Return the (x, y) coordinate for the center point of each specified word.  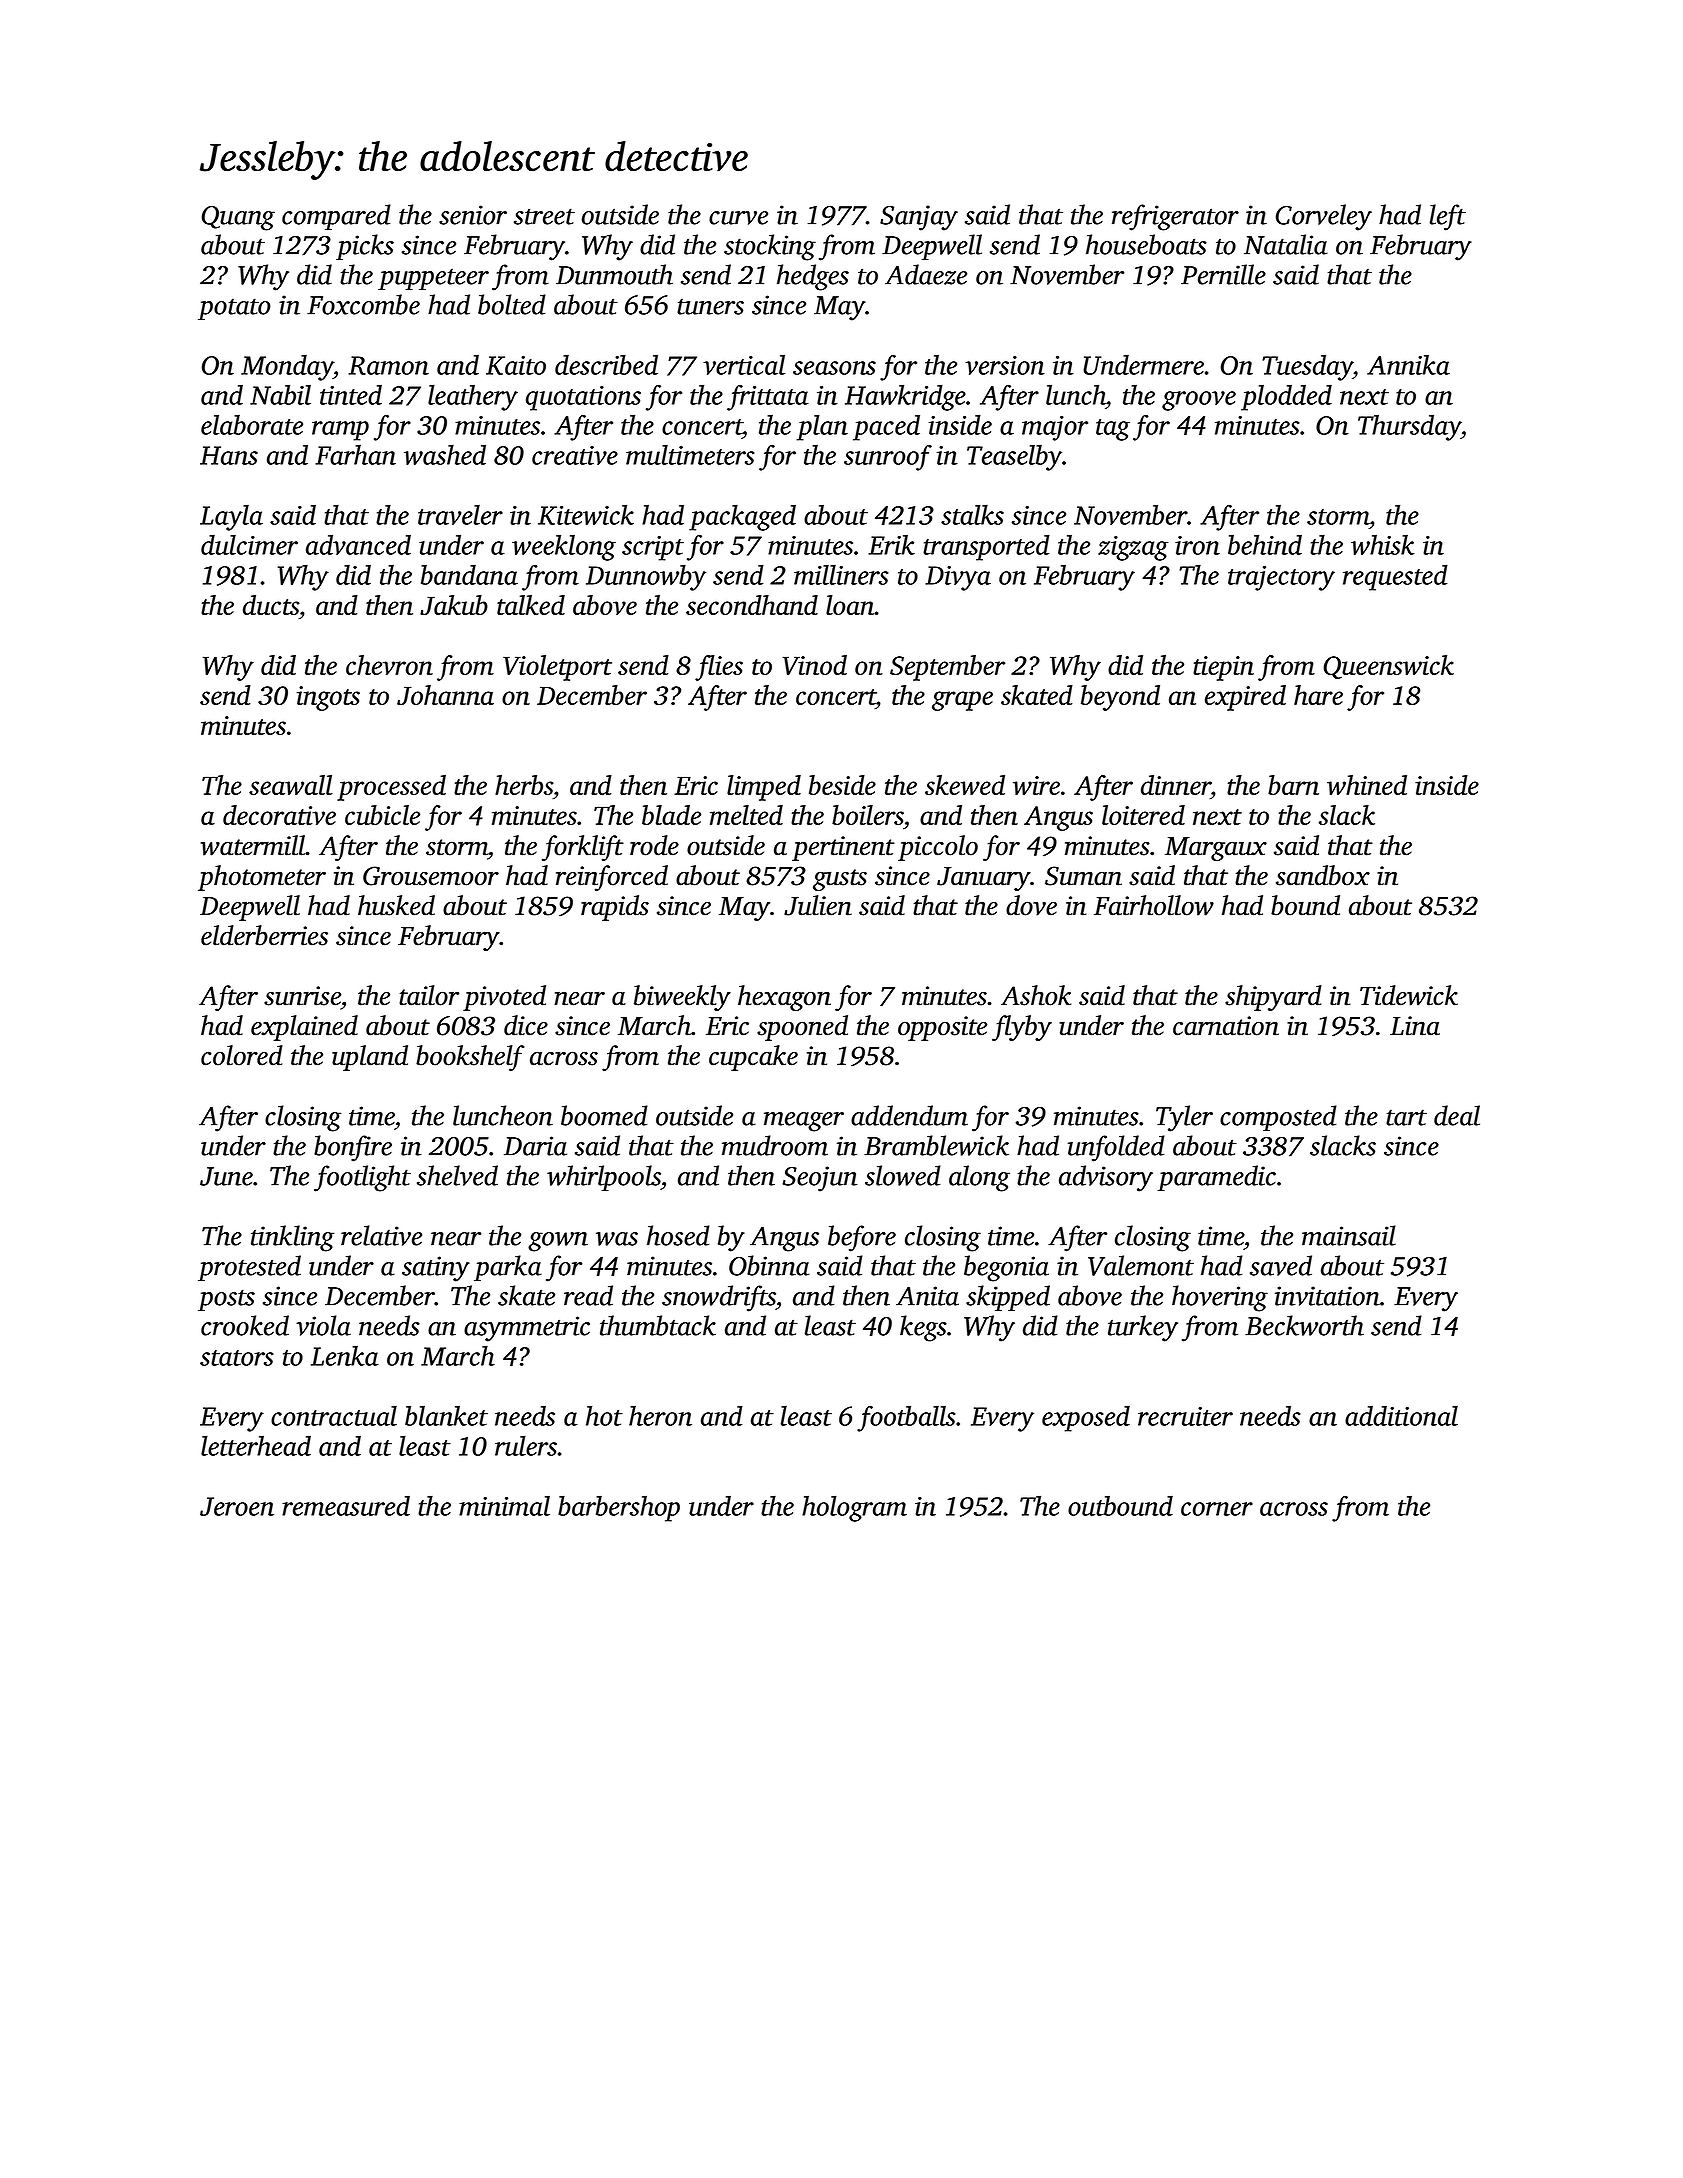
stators (237, 1358)
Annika (1408, 364)
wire (1036, 785)
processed (391, 788)
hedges (813, 277)
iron (1197, 545)
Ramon (388, 365)
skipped (1008, 1298)
